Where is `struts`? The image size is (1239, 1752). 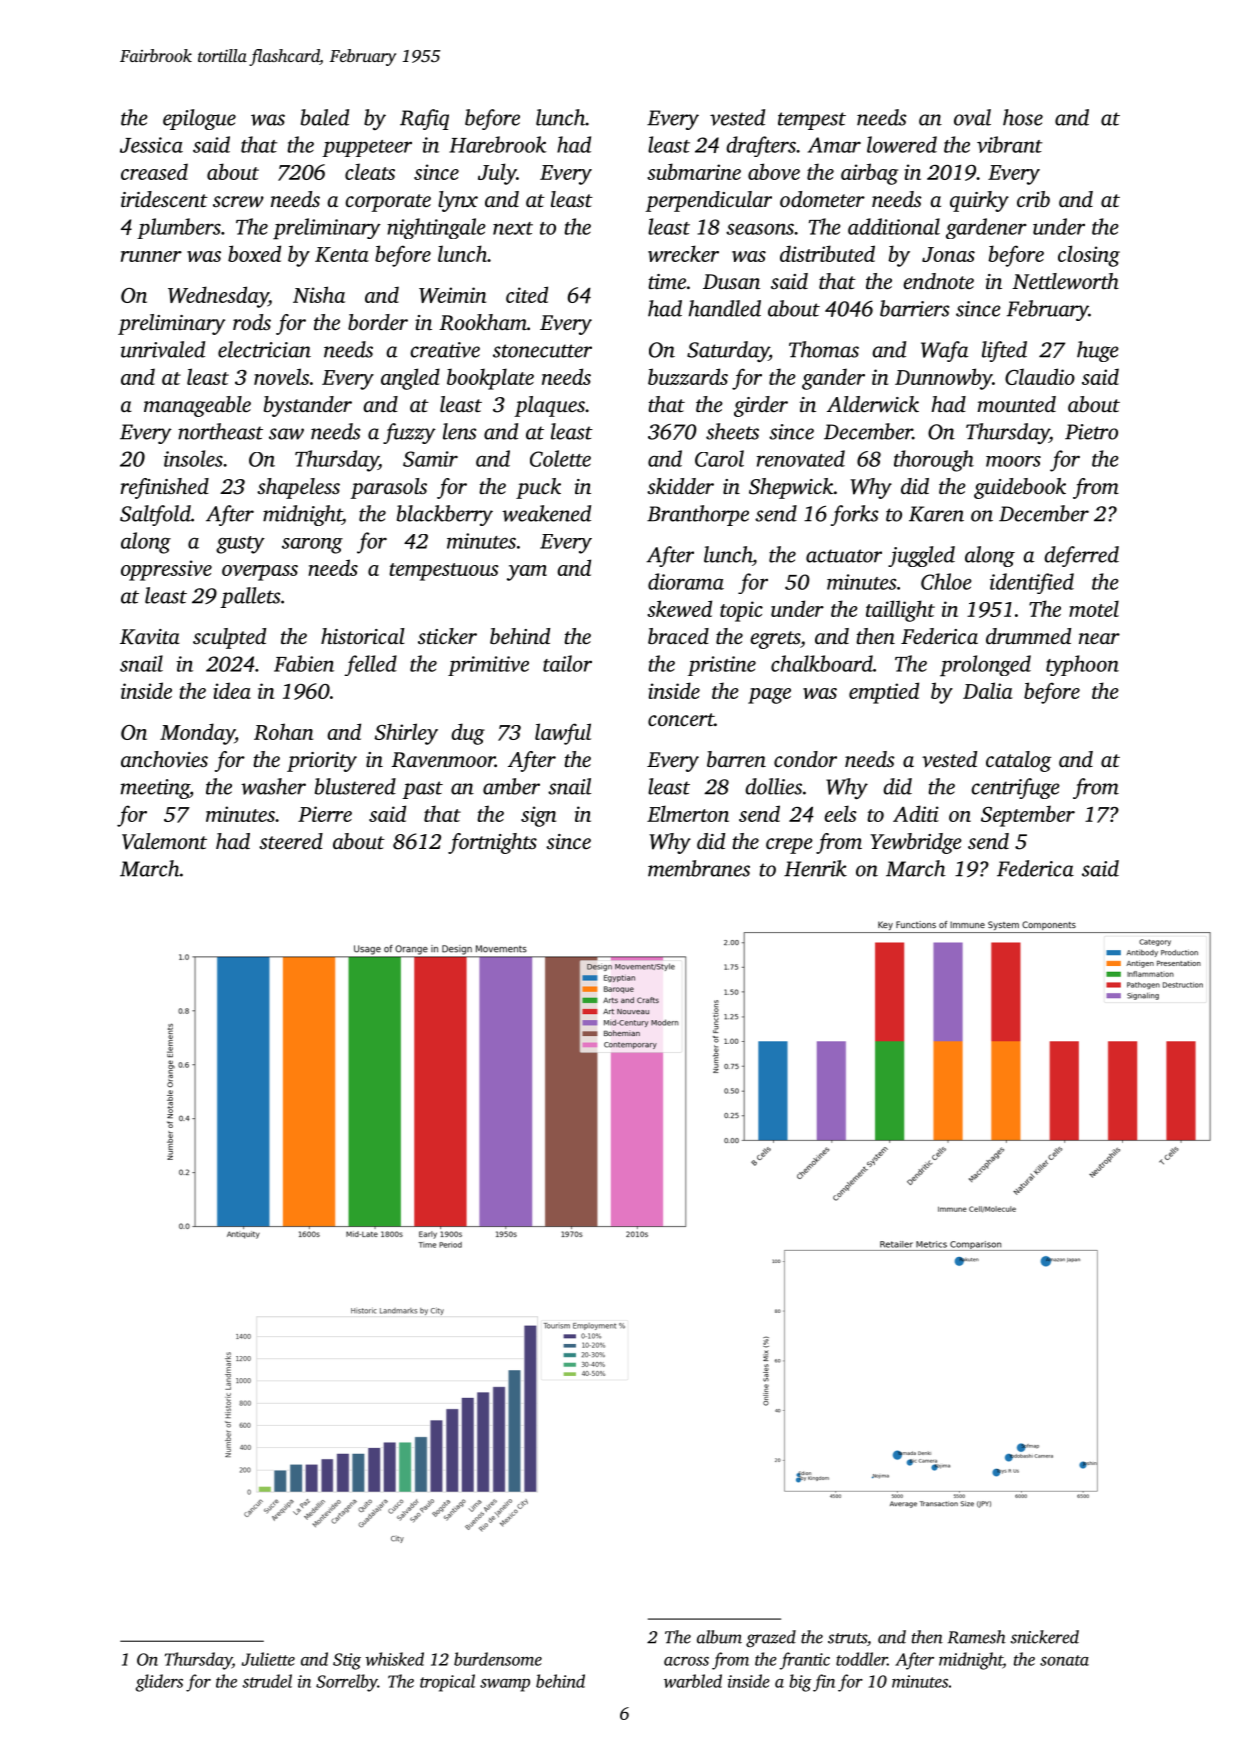
struts is located at coordinates (847, 1638).
